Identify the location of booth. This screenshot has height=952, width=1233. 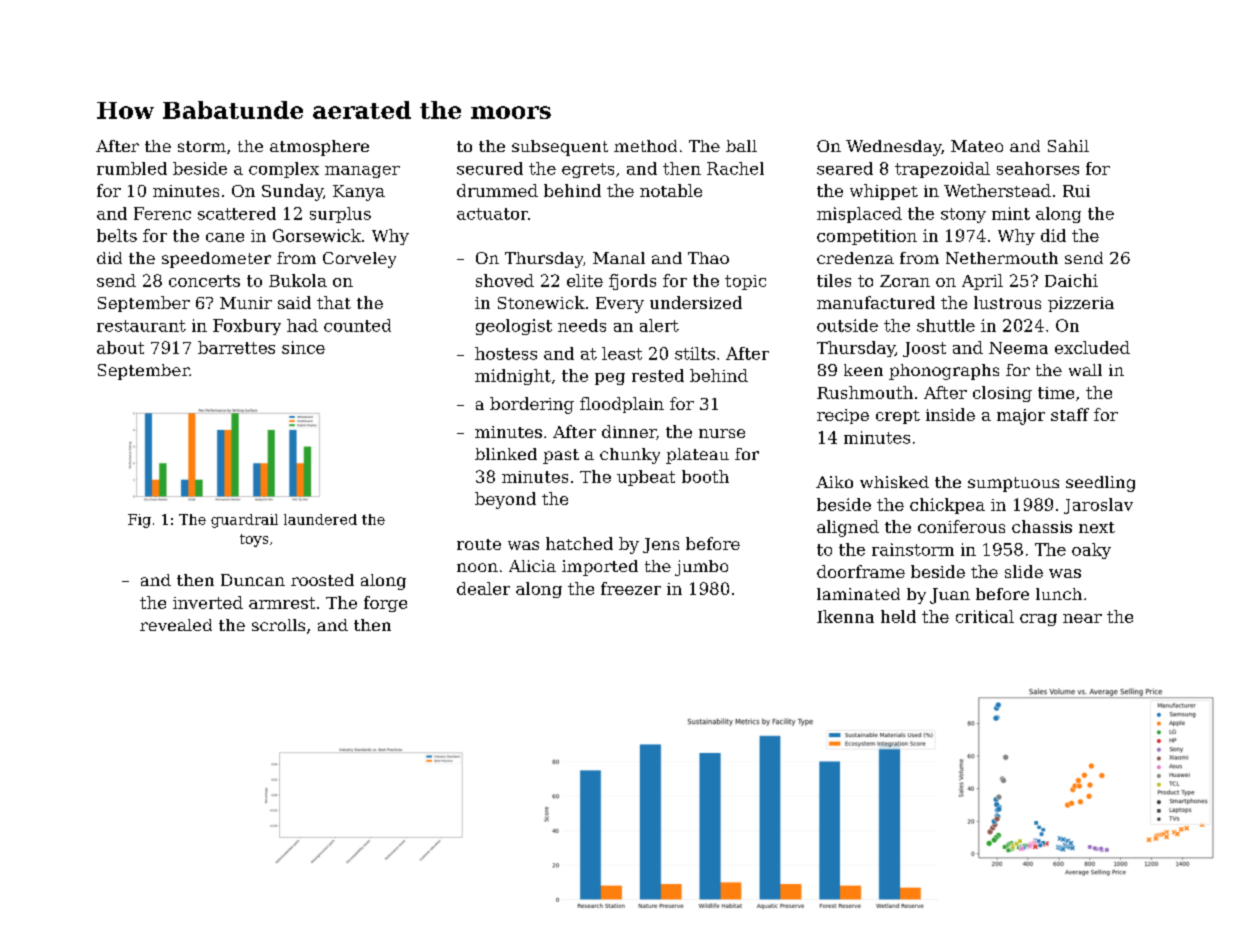
(705, 476).
